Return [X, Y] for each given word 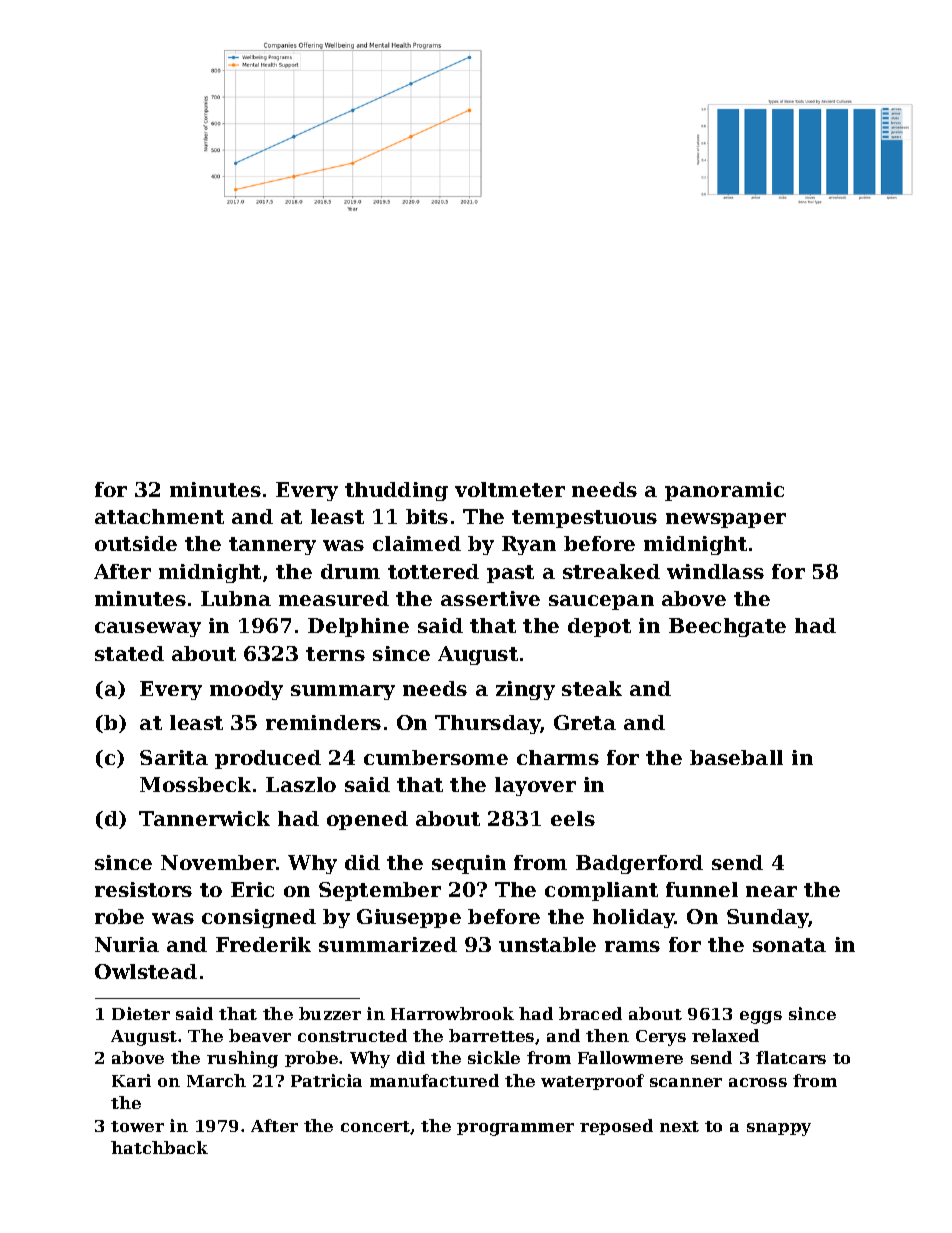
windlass [715, 571]
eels [573, 818]
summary [343, 692]
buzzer [330, 1013]
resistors [143, 889]
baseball [736, 757]
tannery [272, 546]
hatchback [159, 1147]
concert [375, 1126]
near [771, 891]
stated [129, 653]
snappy [779, 1129]
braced [590, 1013]
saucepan [601, 602]
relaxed [725, 1035]
